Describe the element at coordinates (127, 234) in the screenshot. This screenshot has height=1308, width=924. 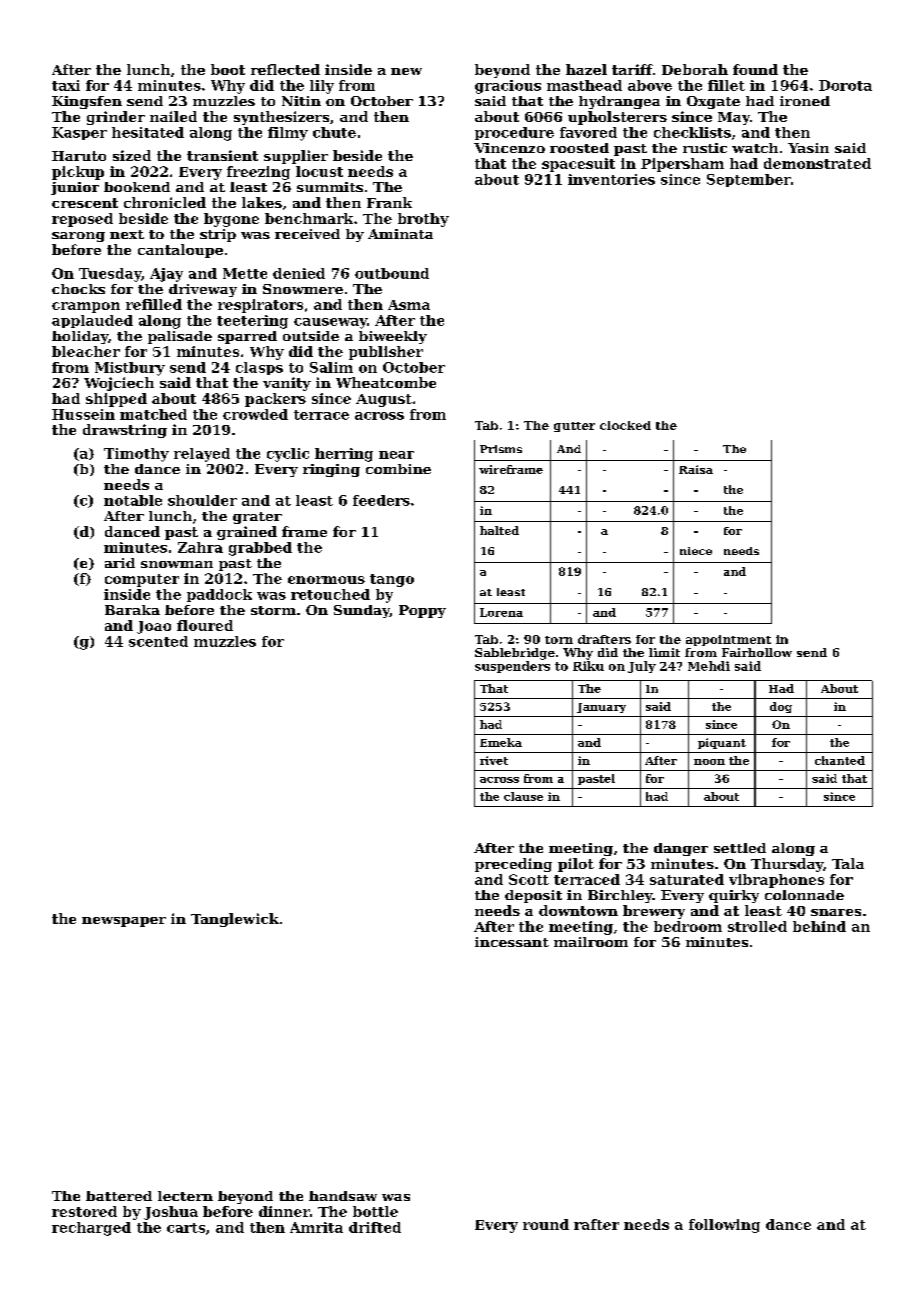
I see `next` at that location.
